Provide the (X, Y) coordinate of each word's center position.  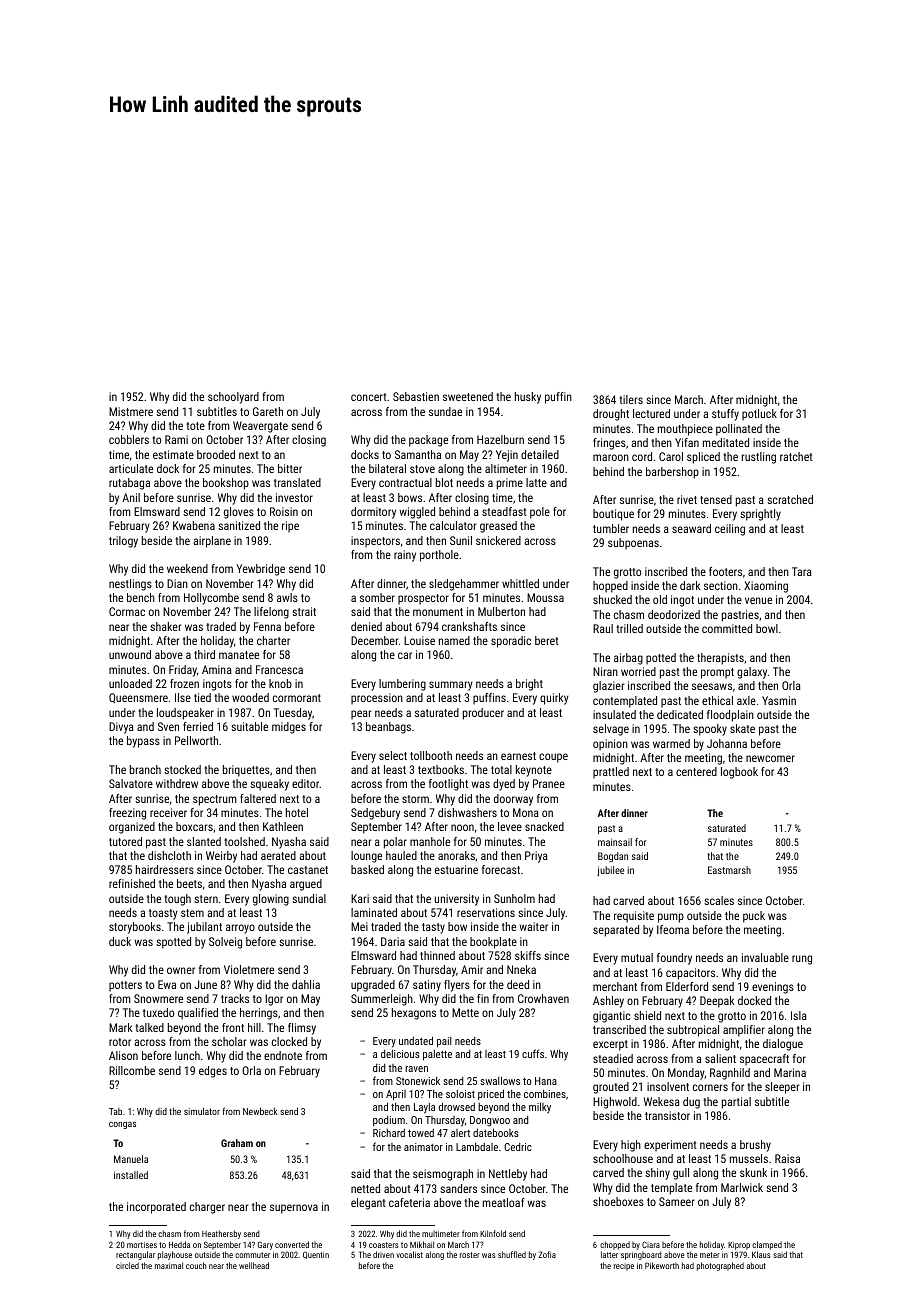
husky (528, 398)
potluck (759, 415)
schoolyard (233, 398)
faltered (258, 798)
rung (802, 960)
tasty (433, 928)
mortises (142, 1245)
